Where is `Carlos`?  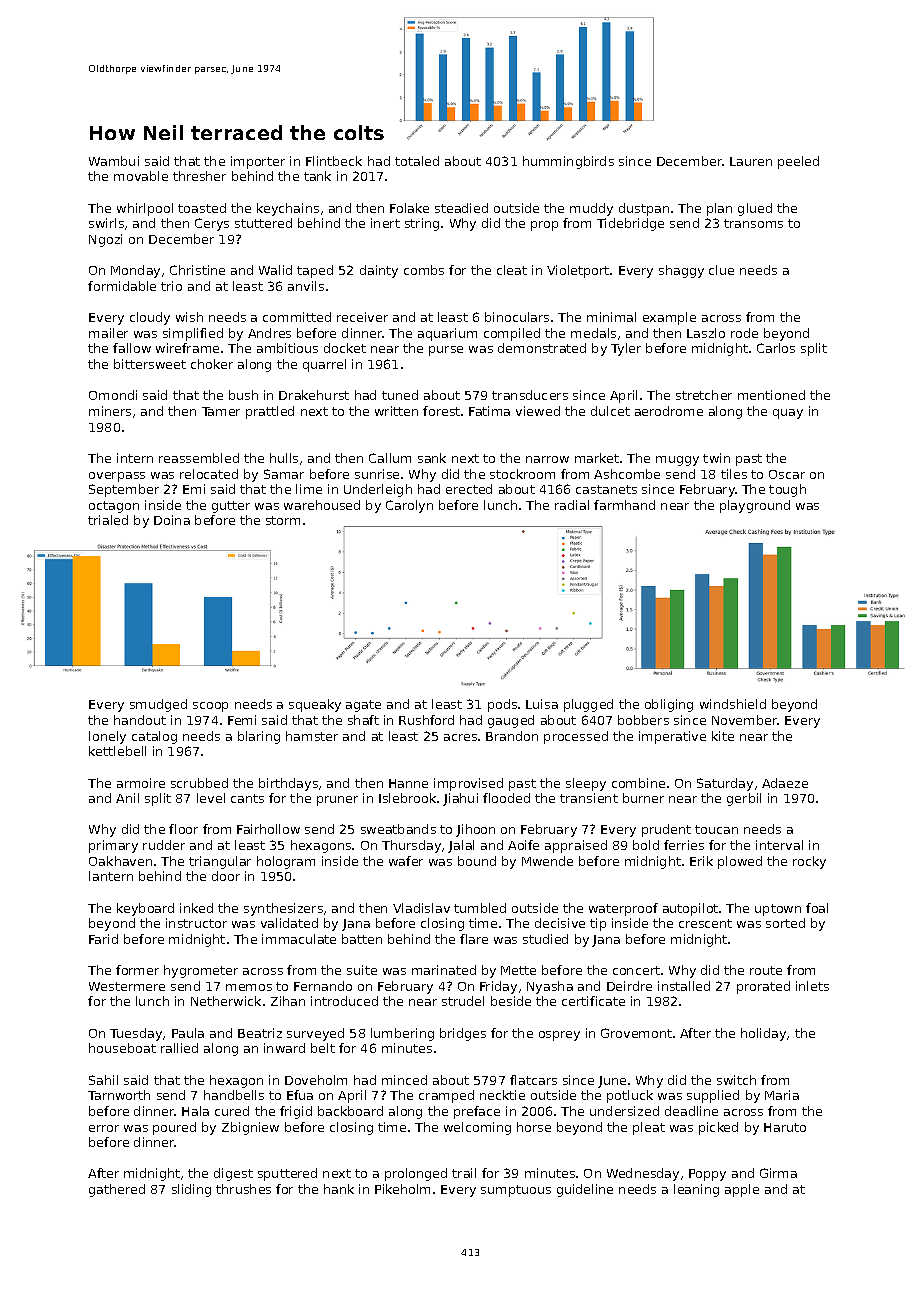
Carlos is located at coordinates (776, 348).
